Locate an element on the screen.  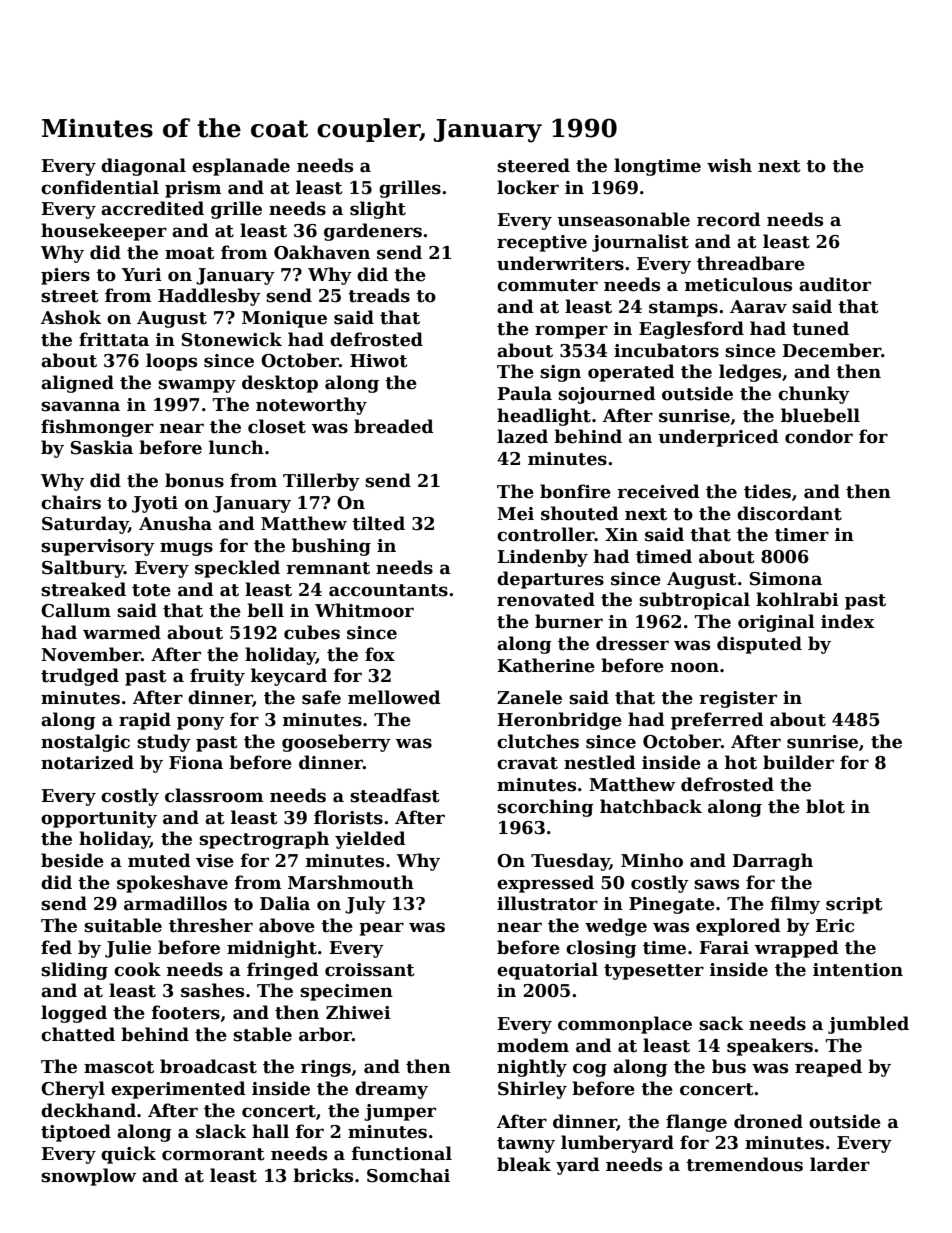
wish is located at coordinates (729, 165).
